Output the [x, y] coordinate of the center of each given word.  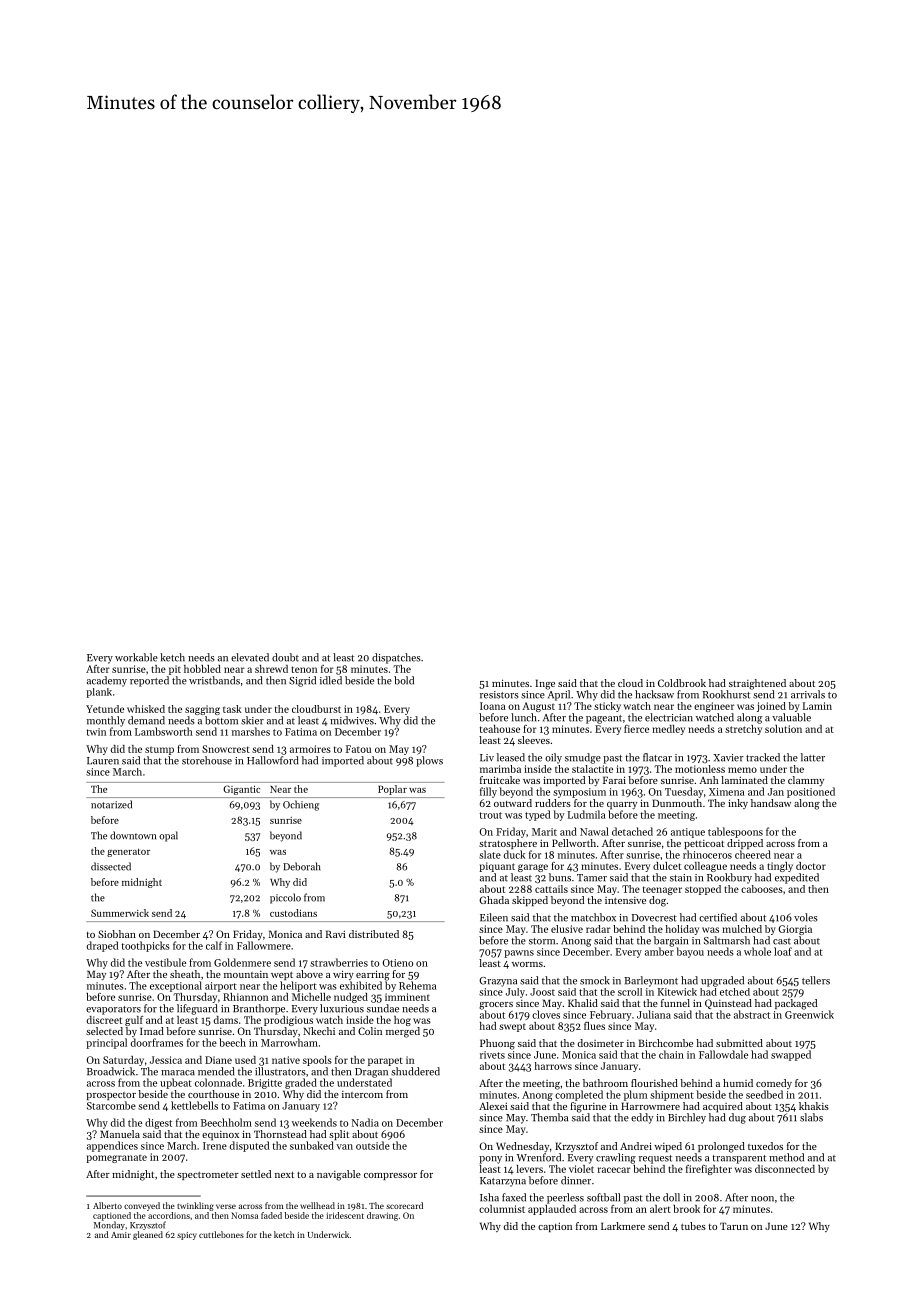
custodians [293, 913]
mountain [246, 974]
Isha [489, 1197]
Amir [121, 1235]
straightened [757, 684]
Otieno [398, 963]
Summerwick [120, 913]
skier [252, 720]
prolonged [721, 1147]
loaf [783, 951]
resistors [499, 695]
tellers [816, 980]
